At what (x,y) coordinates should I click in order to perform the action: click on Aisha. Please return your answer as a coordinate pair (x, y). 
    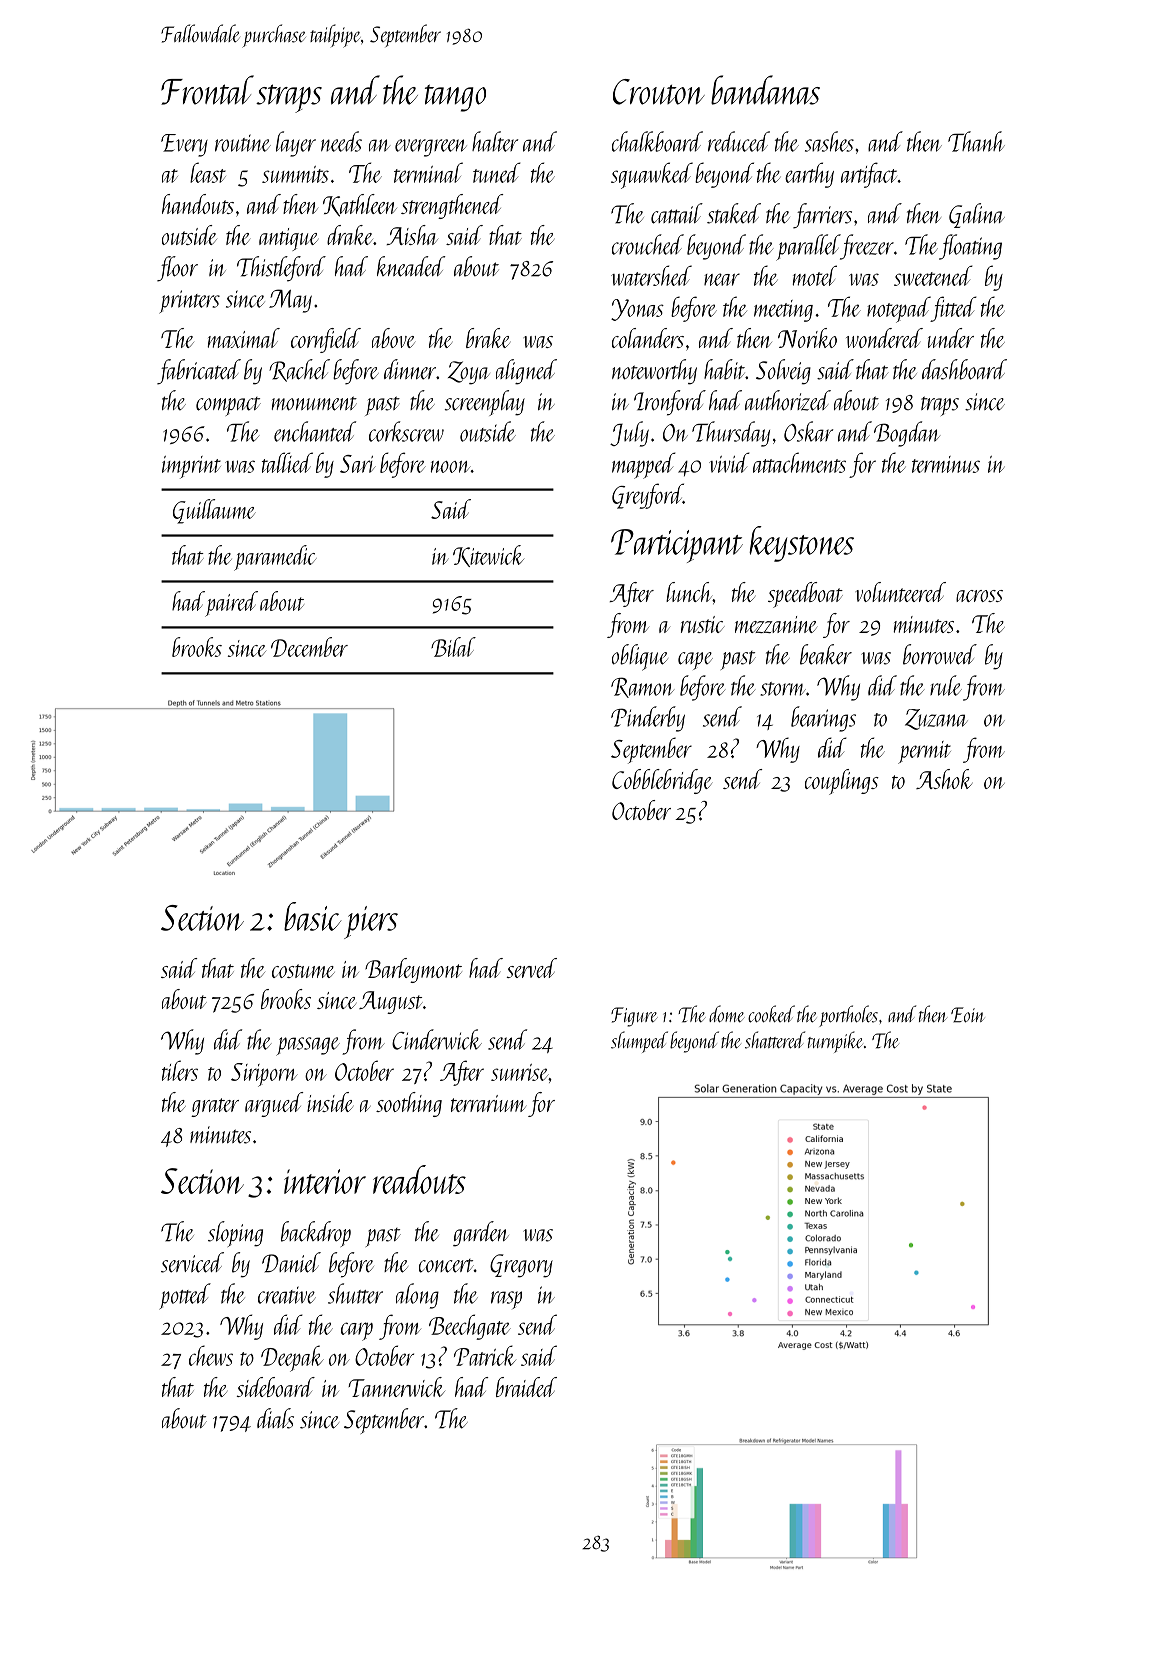
    Looking at the image, I should click on (412, 235).
